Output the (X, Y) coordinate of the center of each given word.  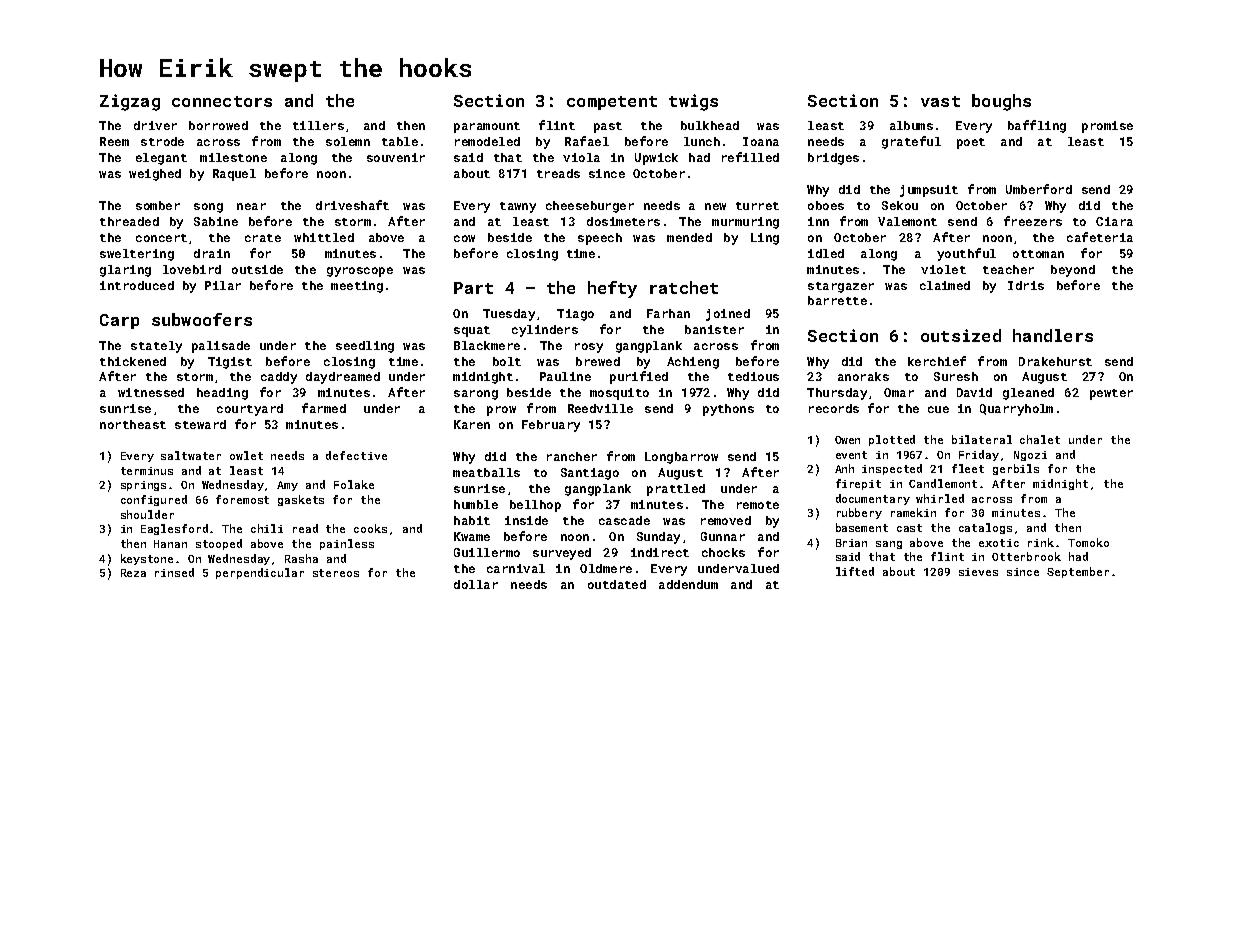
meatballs (486, 472)
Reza (133, 573)
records (834, 408)
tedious (753, 376)
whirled (940, 498)
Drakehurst (1055, 361)
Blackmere (487, 345)
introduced (137, 285)
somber (158, 205)
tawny (518, 207)
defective (356, 455)
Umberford (1039, 189)
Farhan (668, 313)
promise (1107, 127)
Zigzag (130, 102)
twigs (693, 102)
